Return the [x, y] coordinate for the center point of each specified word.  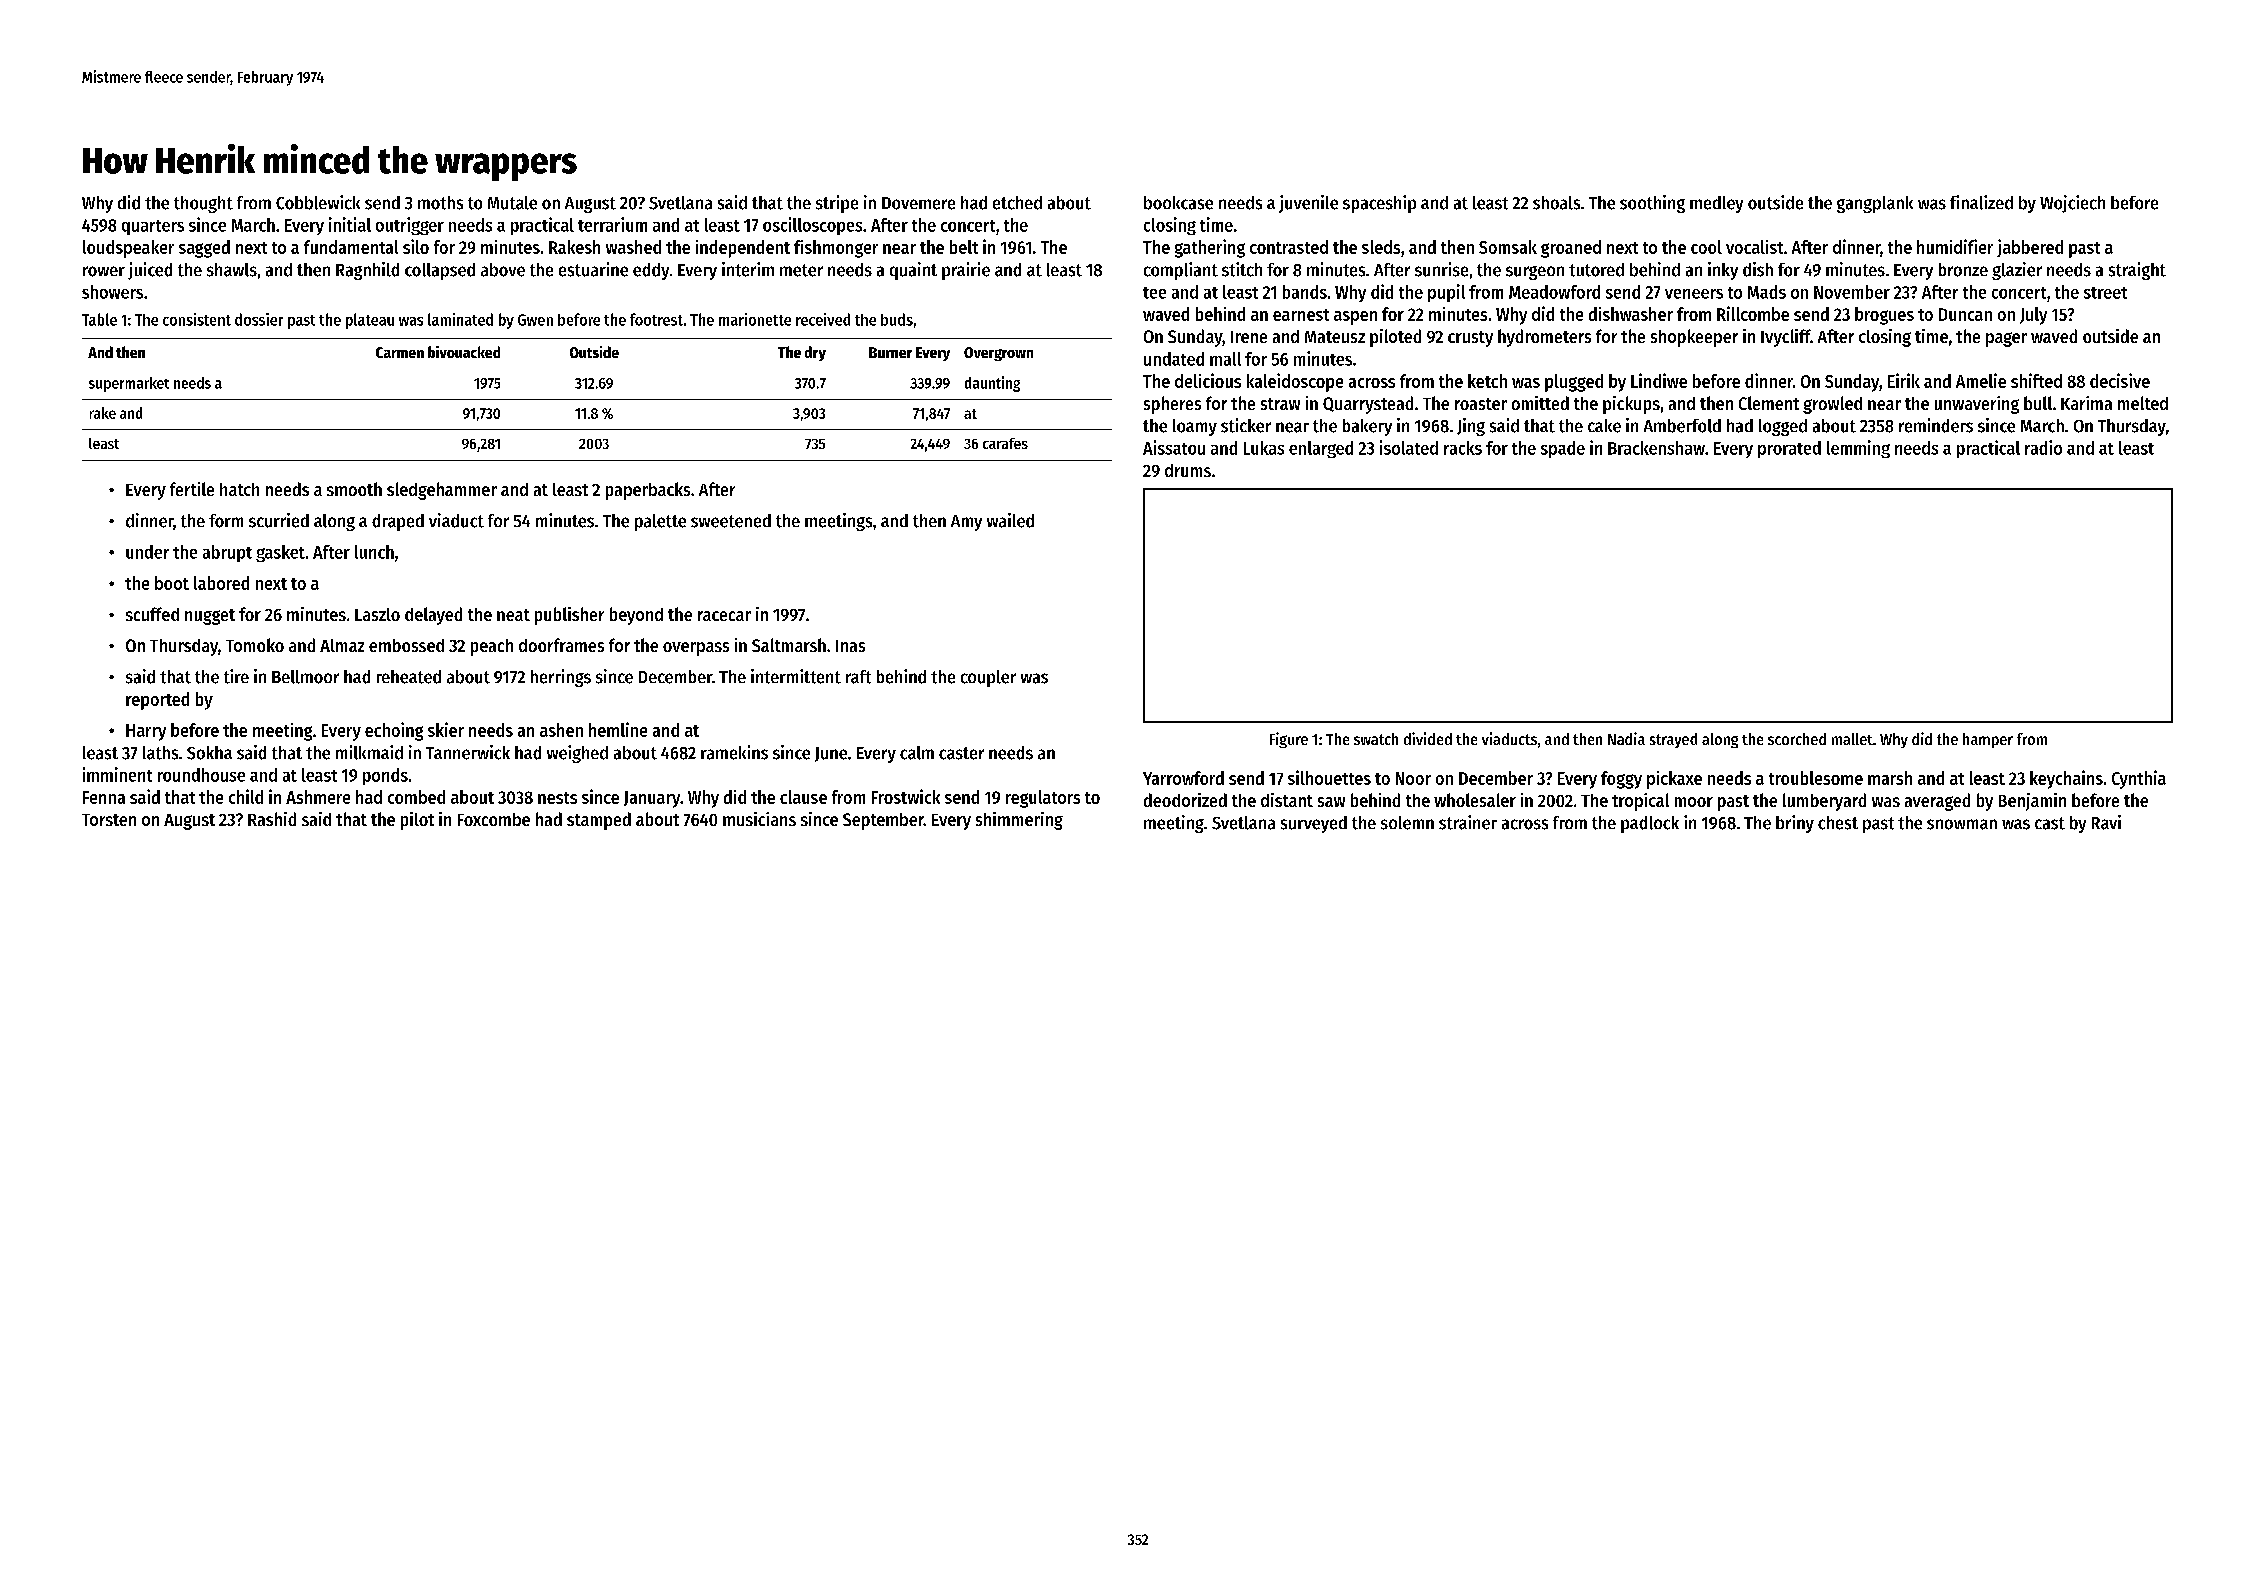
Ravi [2106, 822]
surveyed [1314, 824]
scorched [1797, 739]
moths [440, 203]
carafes [1005, 443]
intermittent [796, 676]
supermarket [129, 384]
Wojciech [2072, 204]
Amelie [1981, 380]
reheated [409, 677]
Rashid [272, 819]
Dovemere [918, 203]
